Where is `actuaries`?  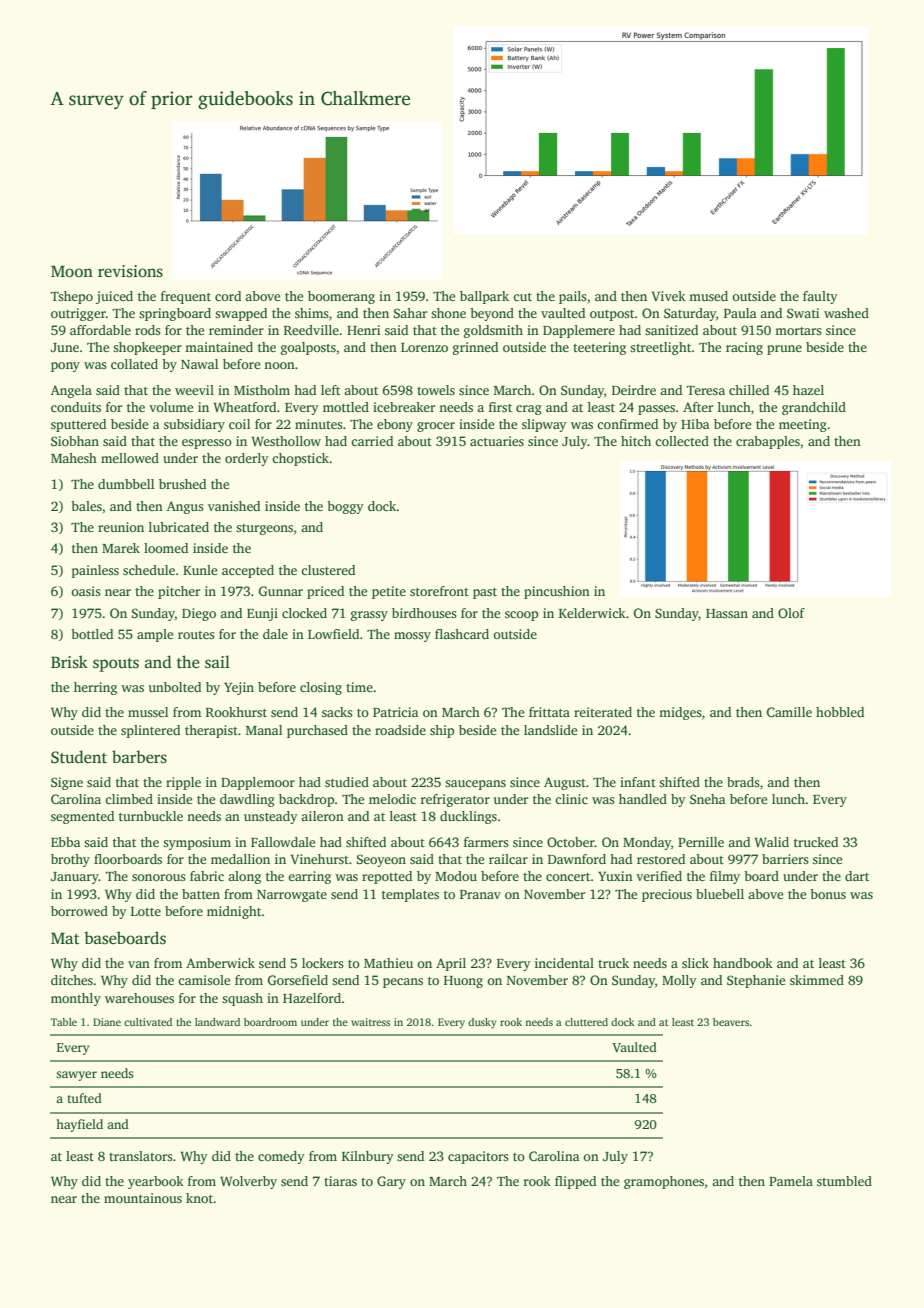 actuaries is located at coordinates (497, 441).
